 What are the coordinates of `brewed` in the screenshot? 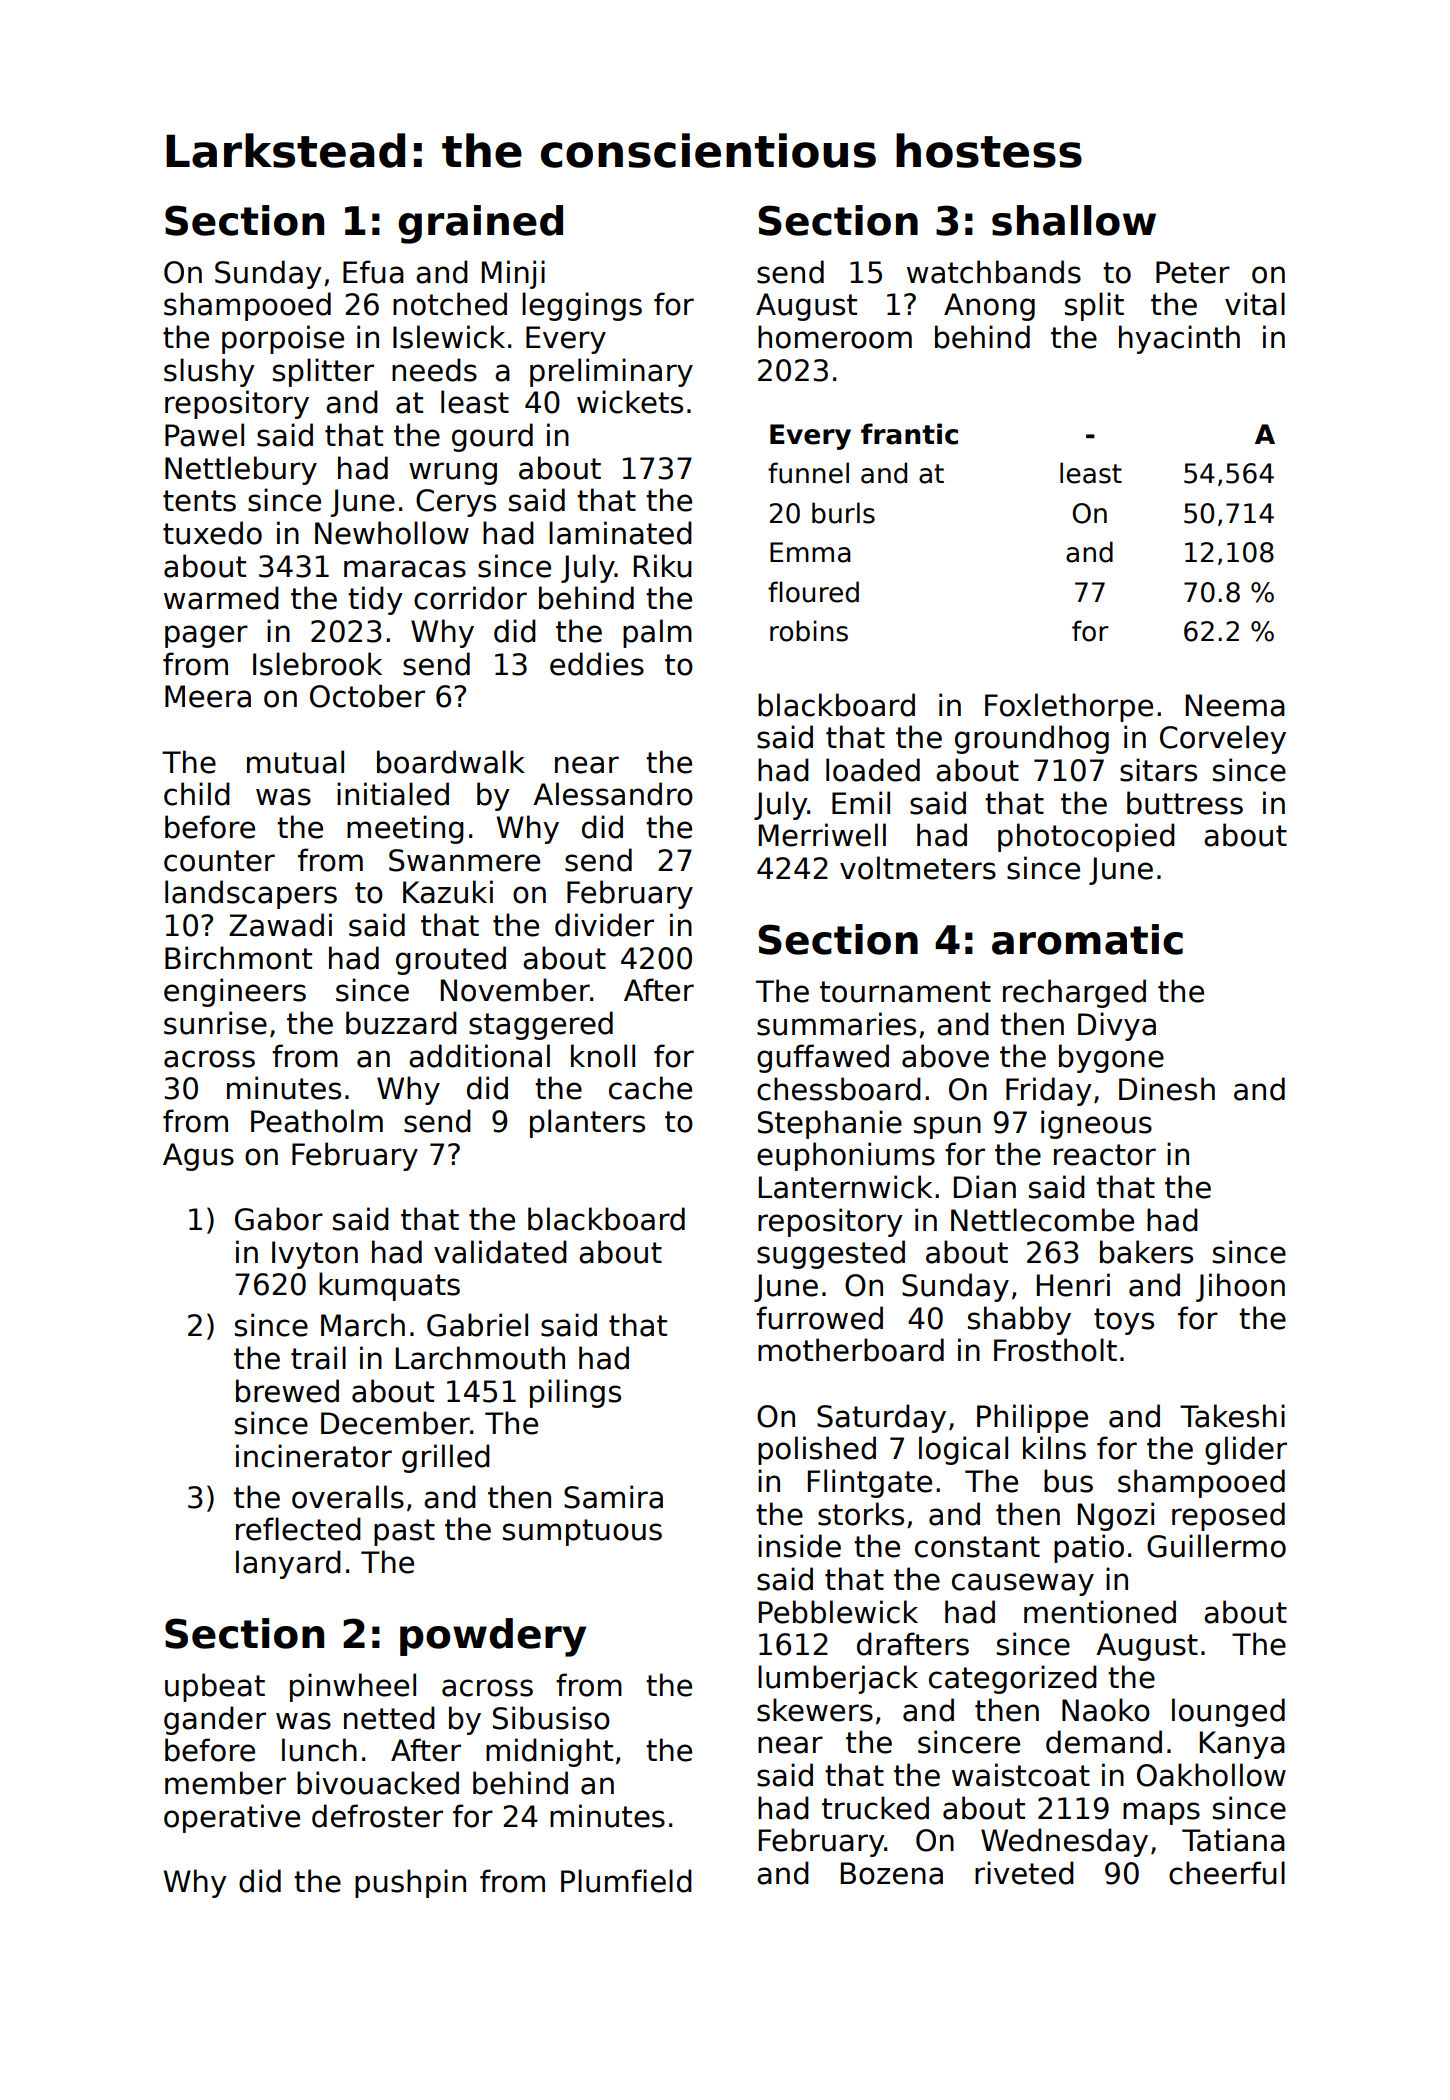 It's located at (287, 1391).
